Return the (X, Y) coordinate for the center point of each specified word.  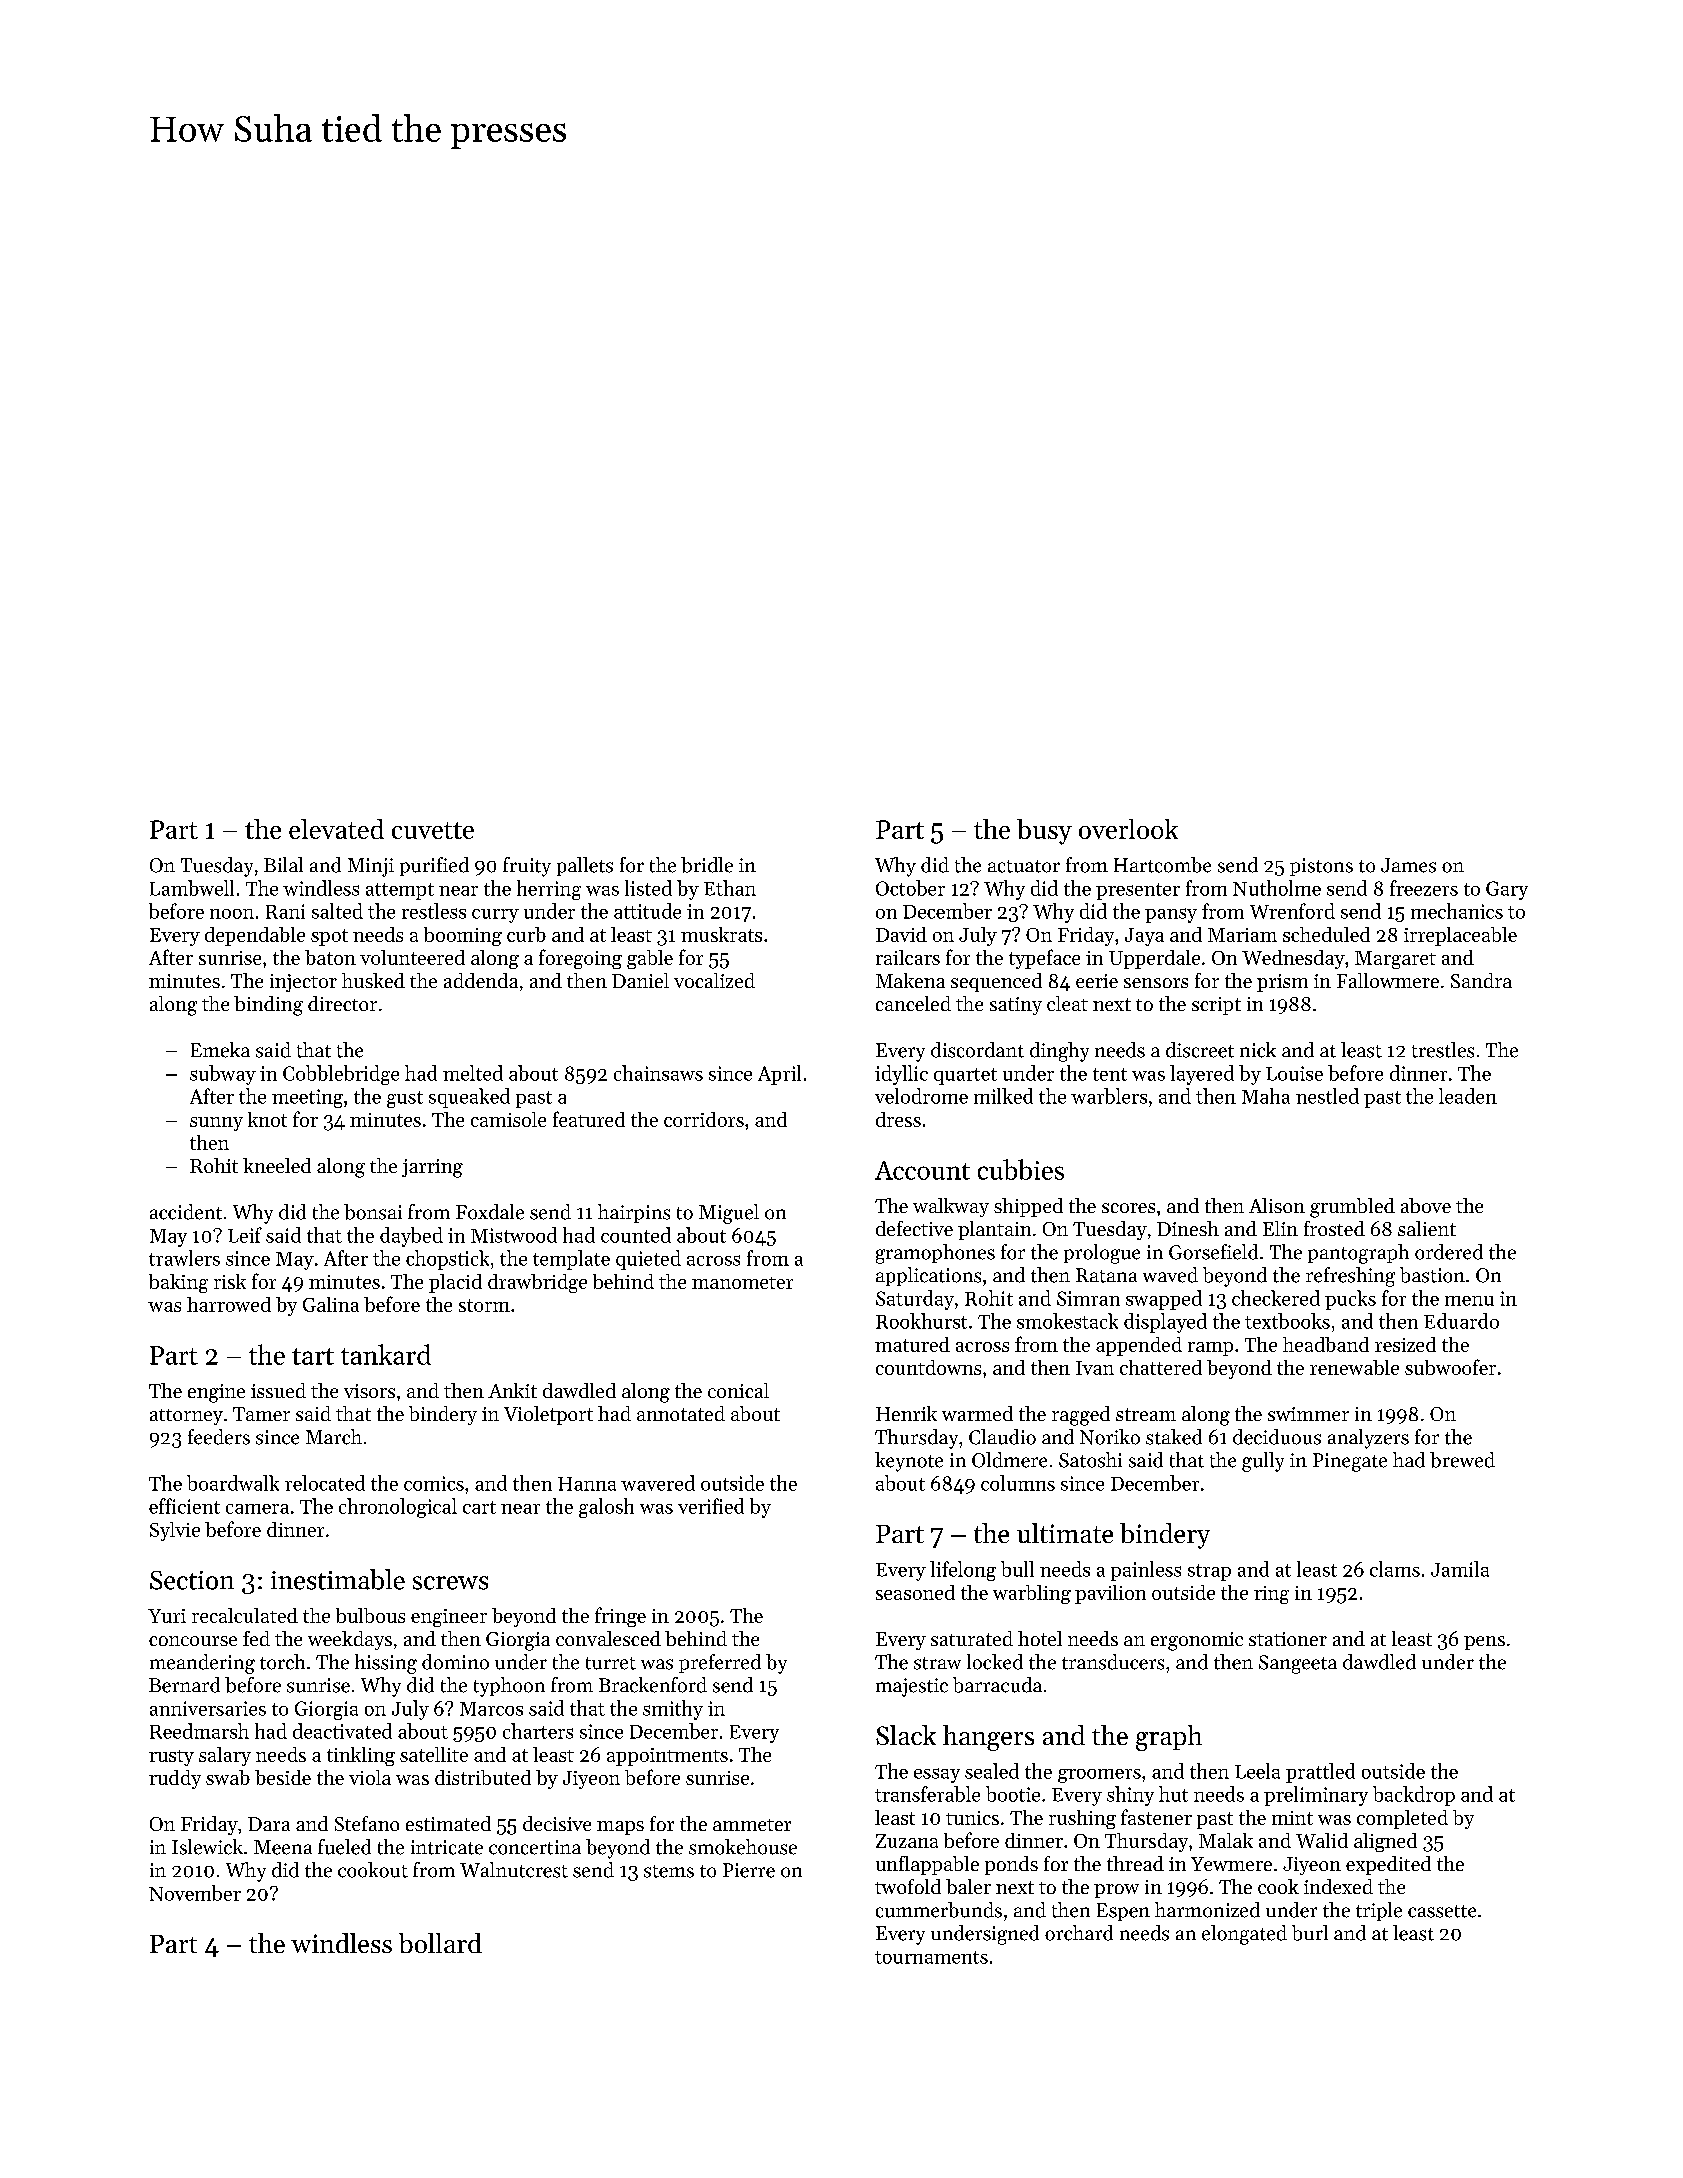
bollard (440, 1943)
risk (230, 1281)
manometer (742, 1283)
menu (1469, 1301)
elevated (336, 829)
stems (669, 1871)
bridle (707, 865)
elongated (1244, 1935)
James (1408, 865)
